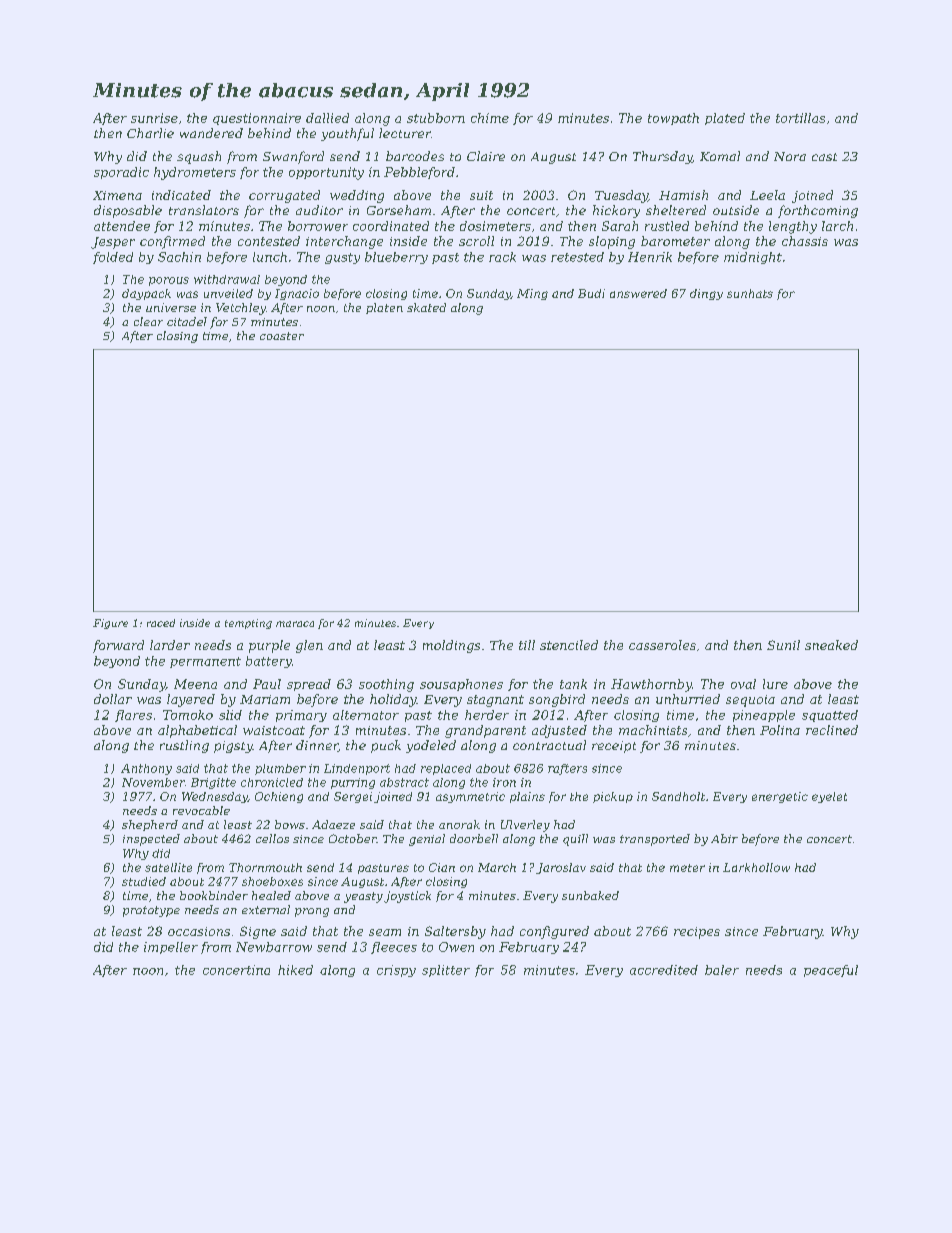 Image resolution: width=952 pixels, height=1233 pixels. What do you see at coordinates (783, 645) in the image?
I see `Sunil` at bounding box center [783, 645].
